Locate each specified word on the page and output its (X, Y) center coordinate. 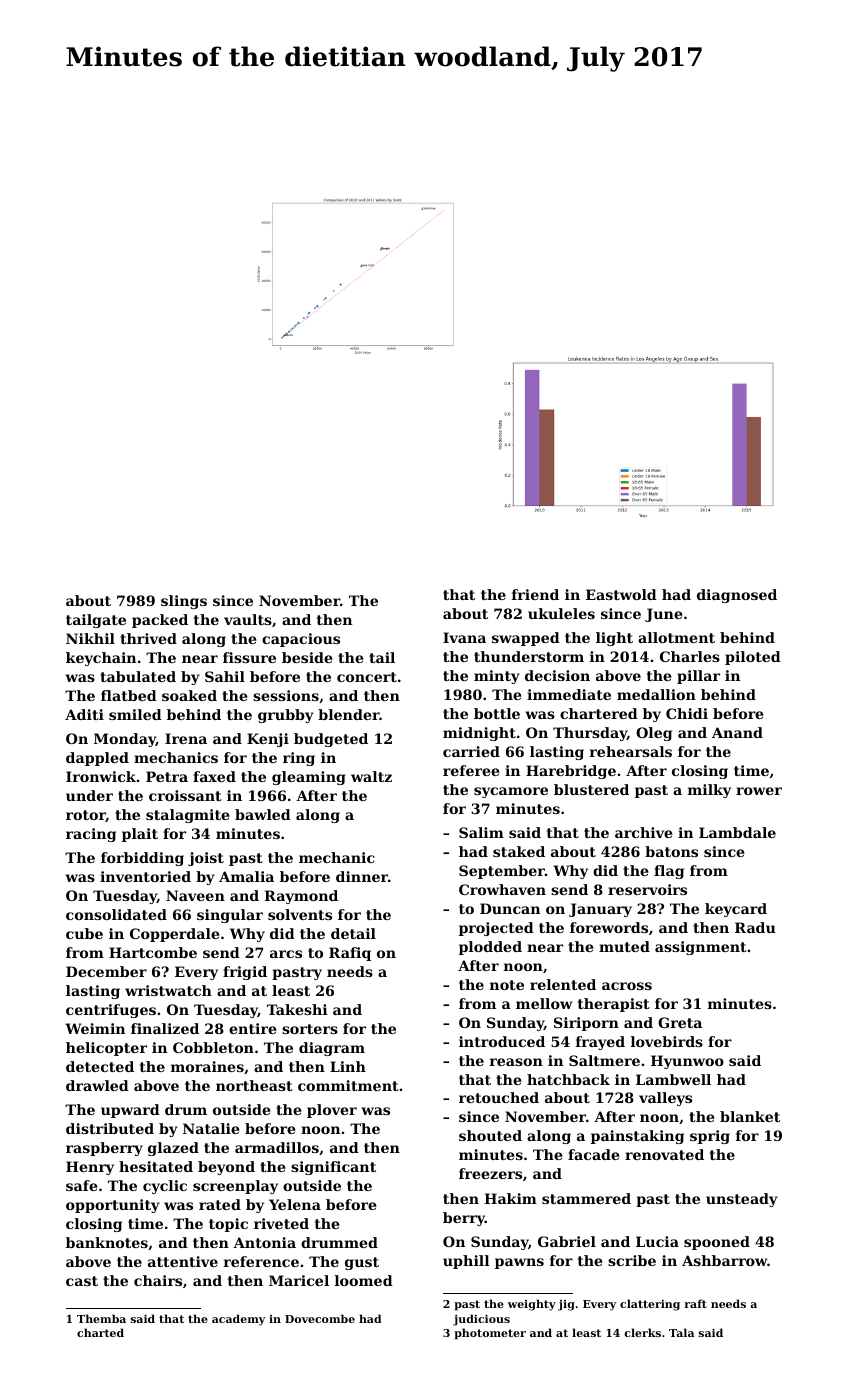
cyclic (165, 1187)
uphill (466, 1262)
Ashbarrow (724, 1260)
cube (84, 933)
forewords (609, 927)
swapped (526, 639)
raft (695, 1303)
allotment (676, 637)
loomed (364, 1280)
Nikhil (90, 638)
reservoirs (647, 889)
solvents (300, 914)
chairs (158, 1280)
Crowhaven (502, 889)
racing (91, 835)
